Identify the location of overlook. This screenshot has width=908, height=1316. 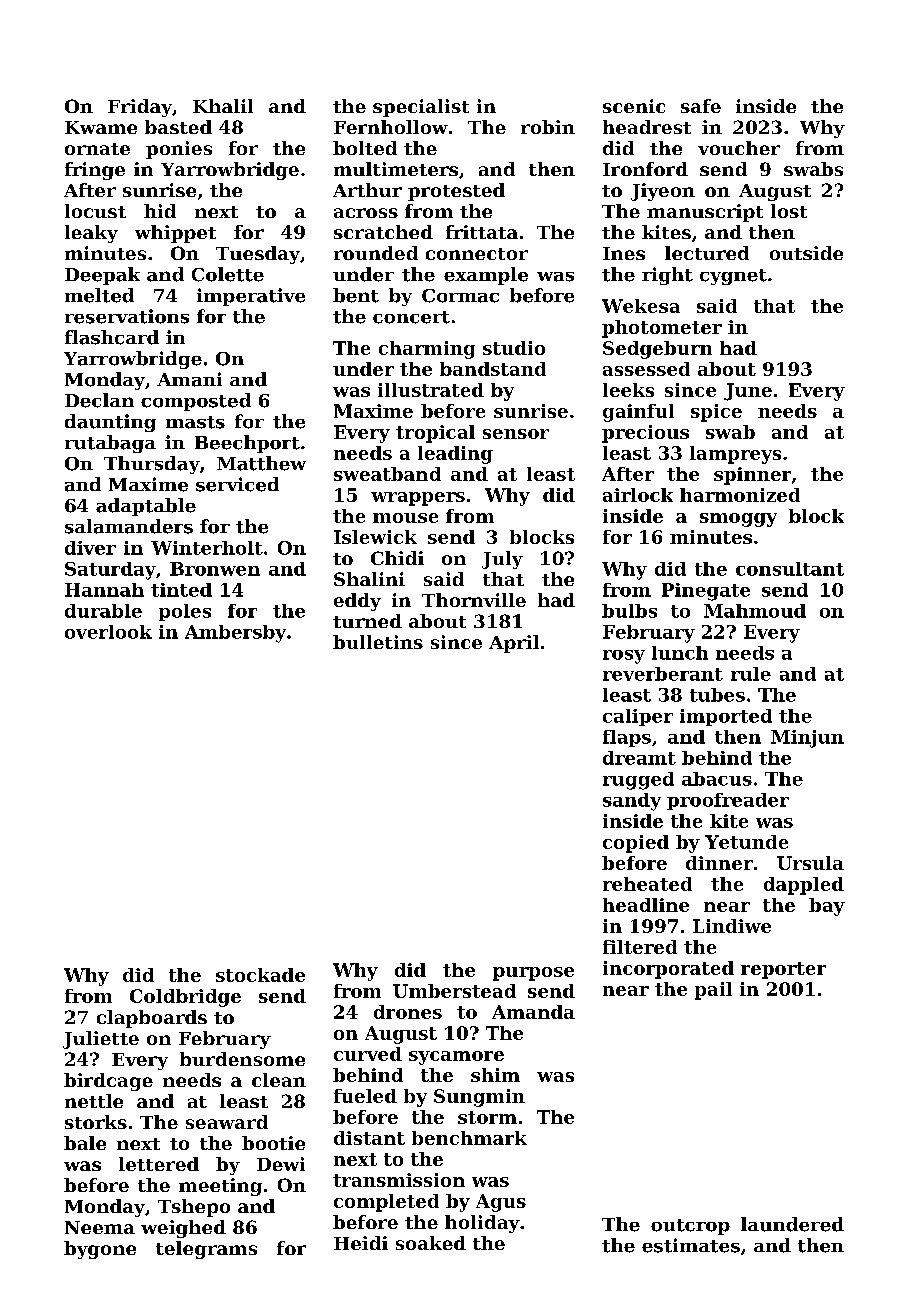
(108, 632).
